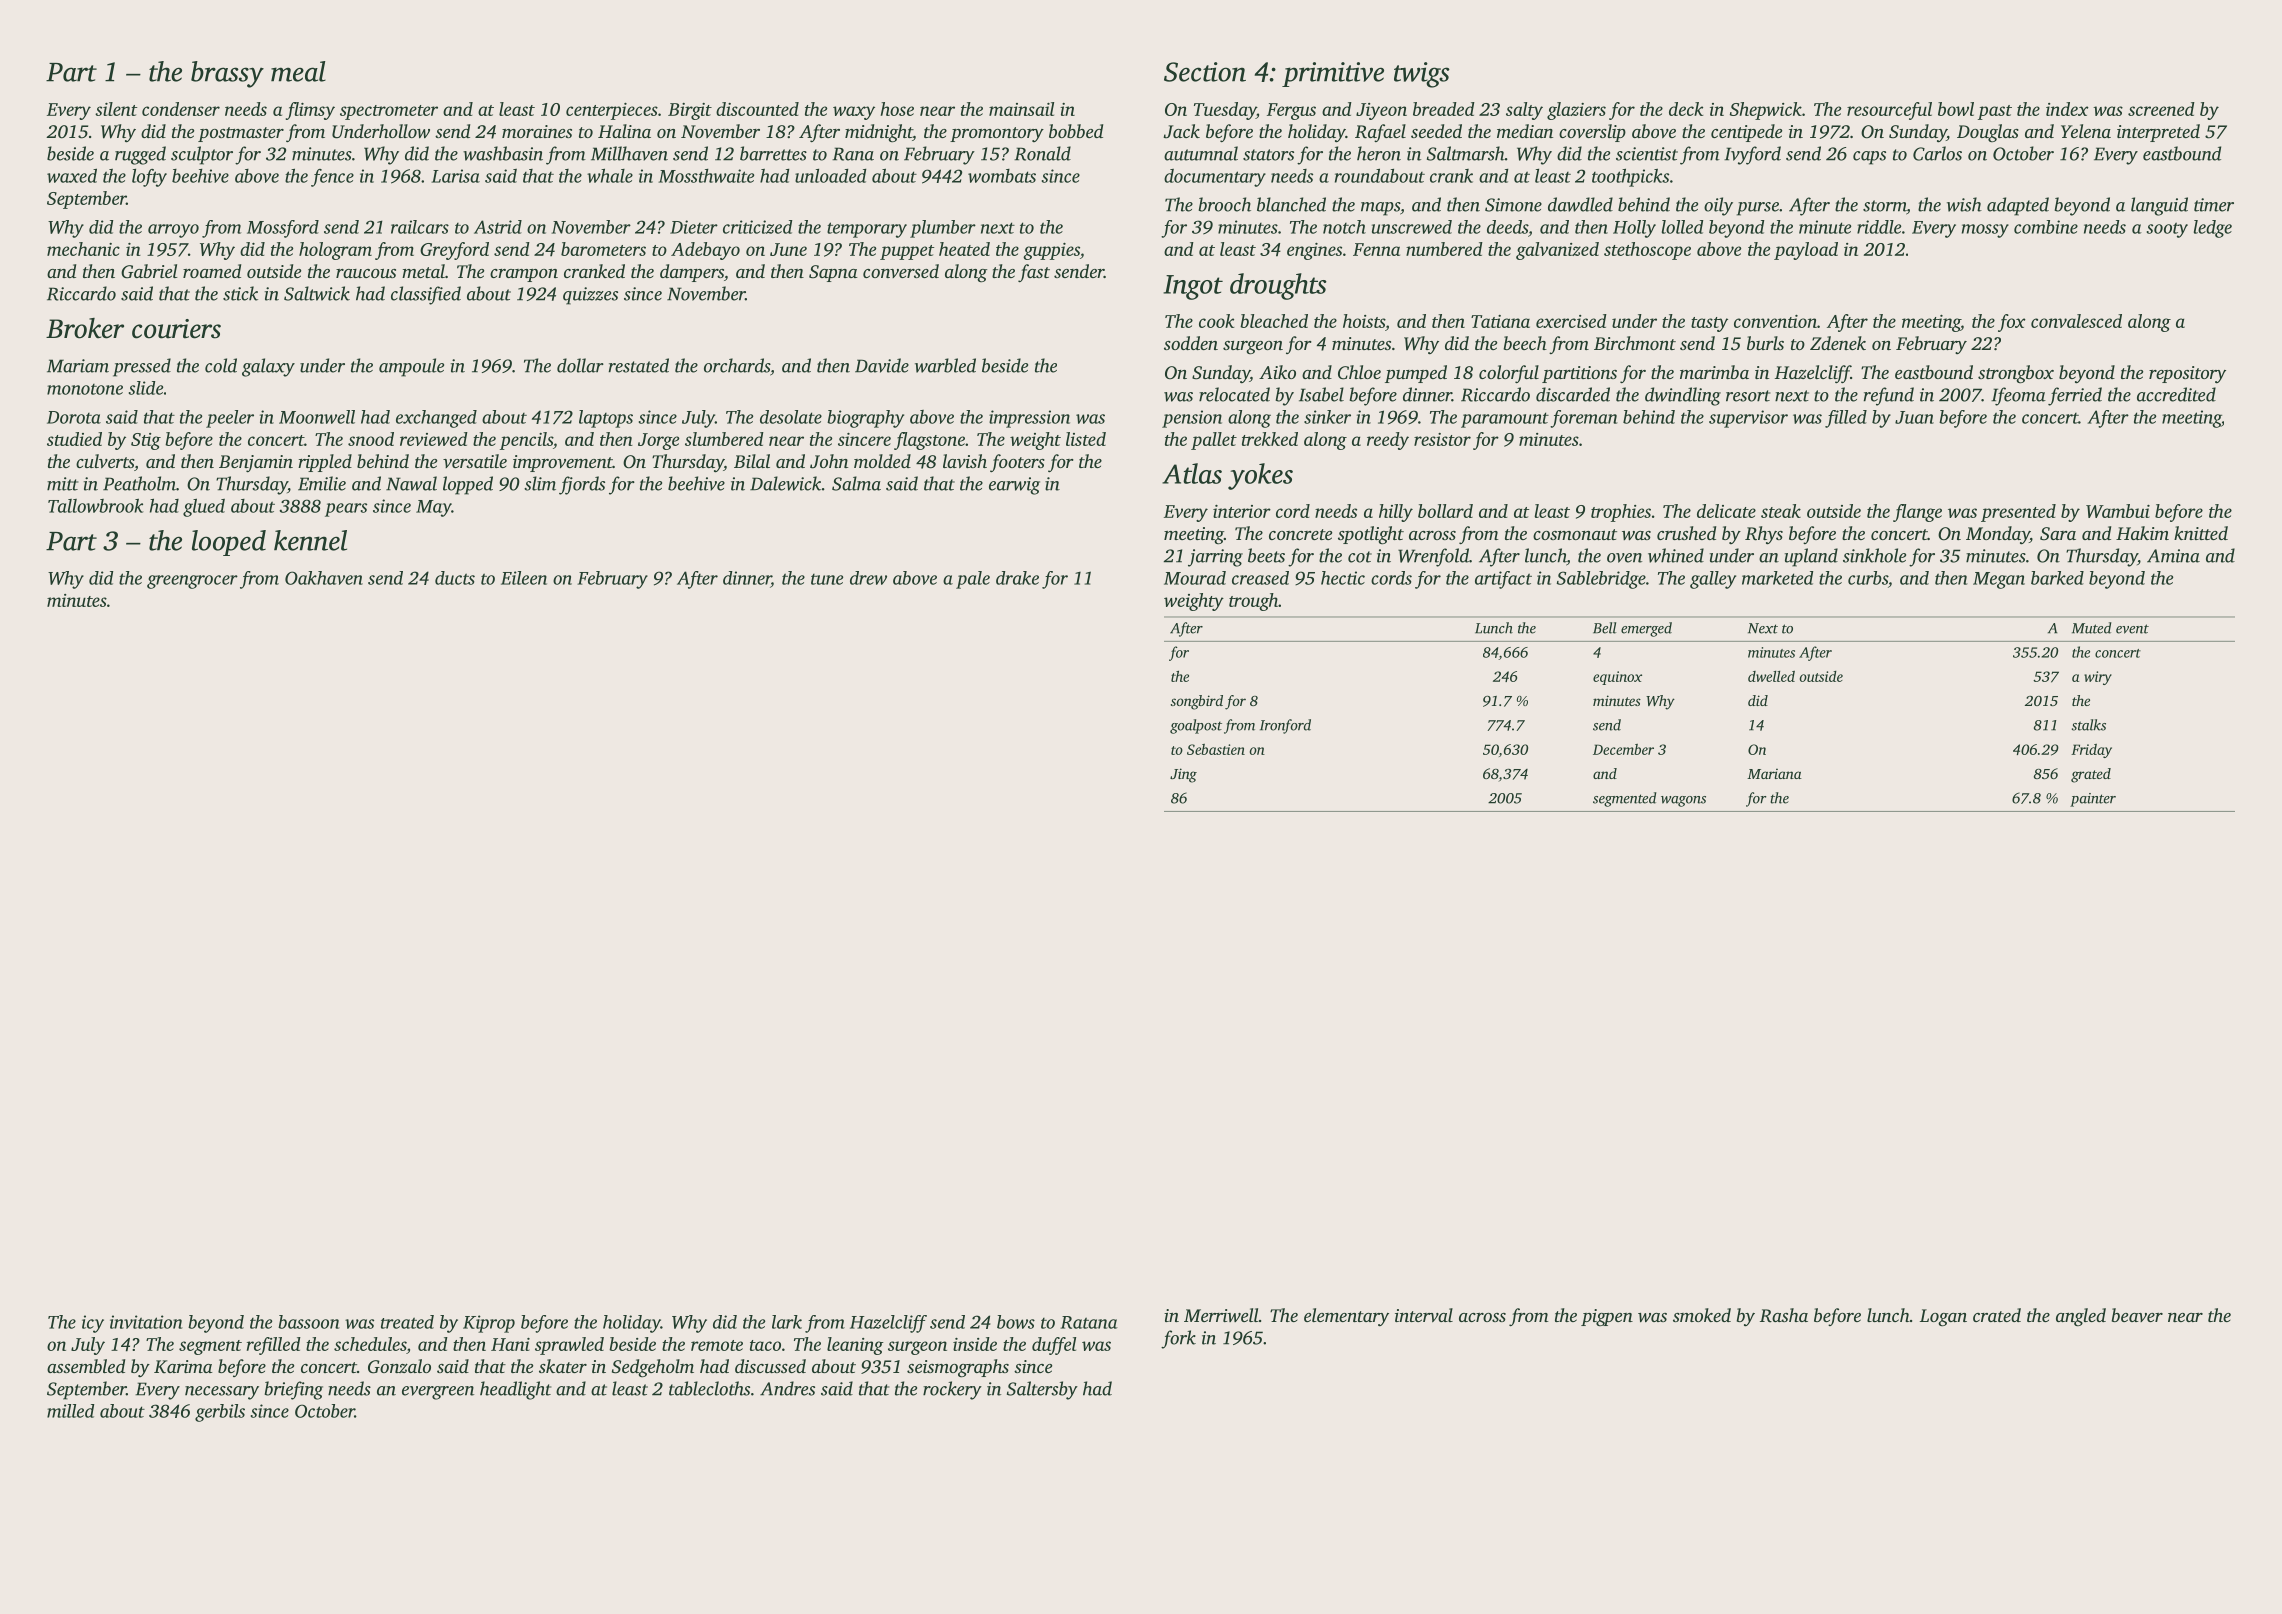 The width and height of the page is (2282, 1614). Describe the element at coordinates (86, 1366) in the page. I see `assembled` at that location.
